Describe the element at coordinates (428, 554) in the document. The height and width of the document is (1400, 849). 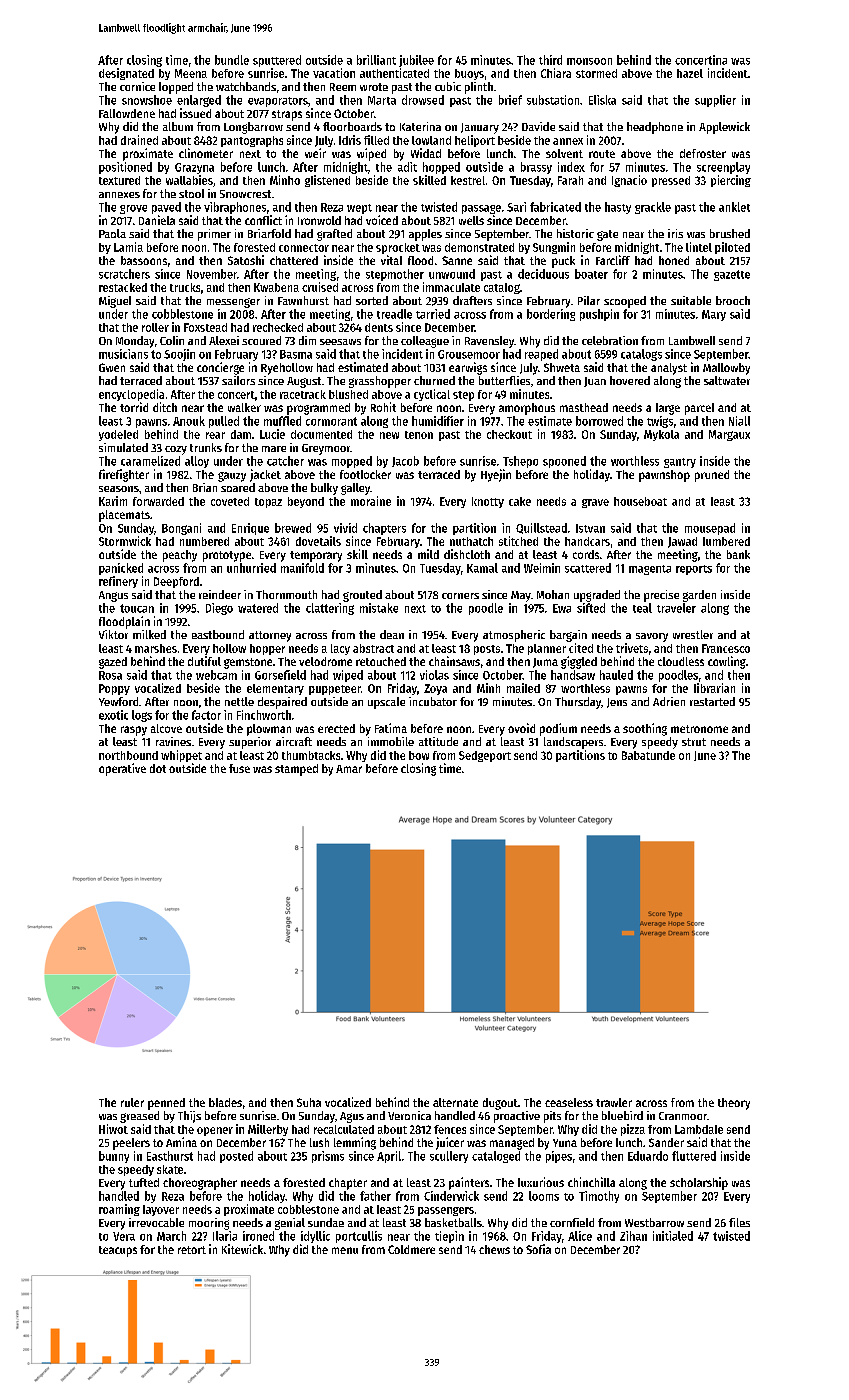
I see `mild` at that location.
